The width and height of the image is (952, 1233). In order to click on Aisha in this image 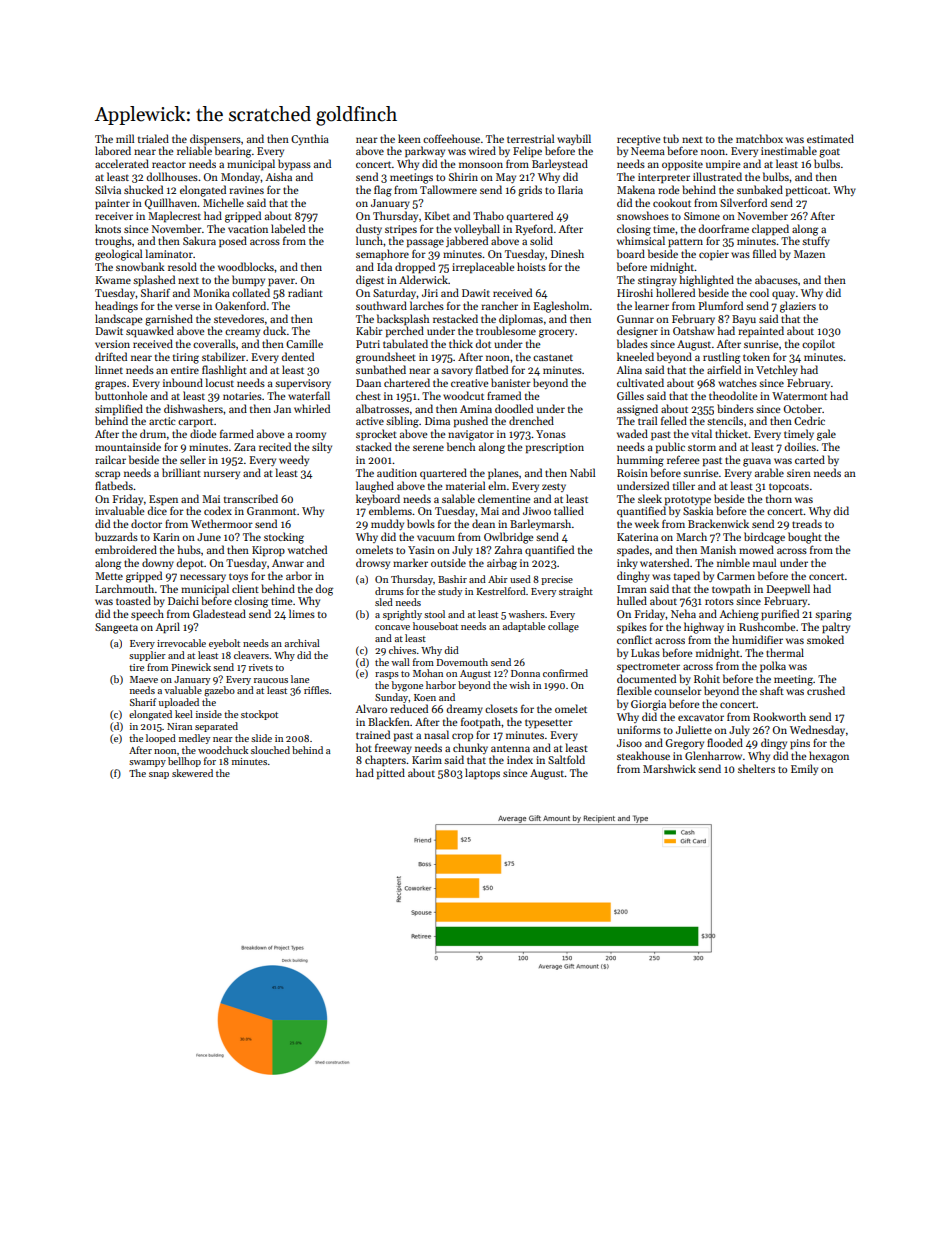, I will do `click(278, 176)`.
